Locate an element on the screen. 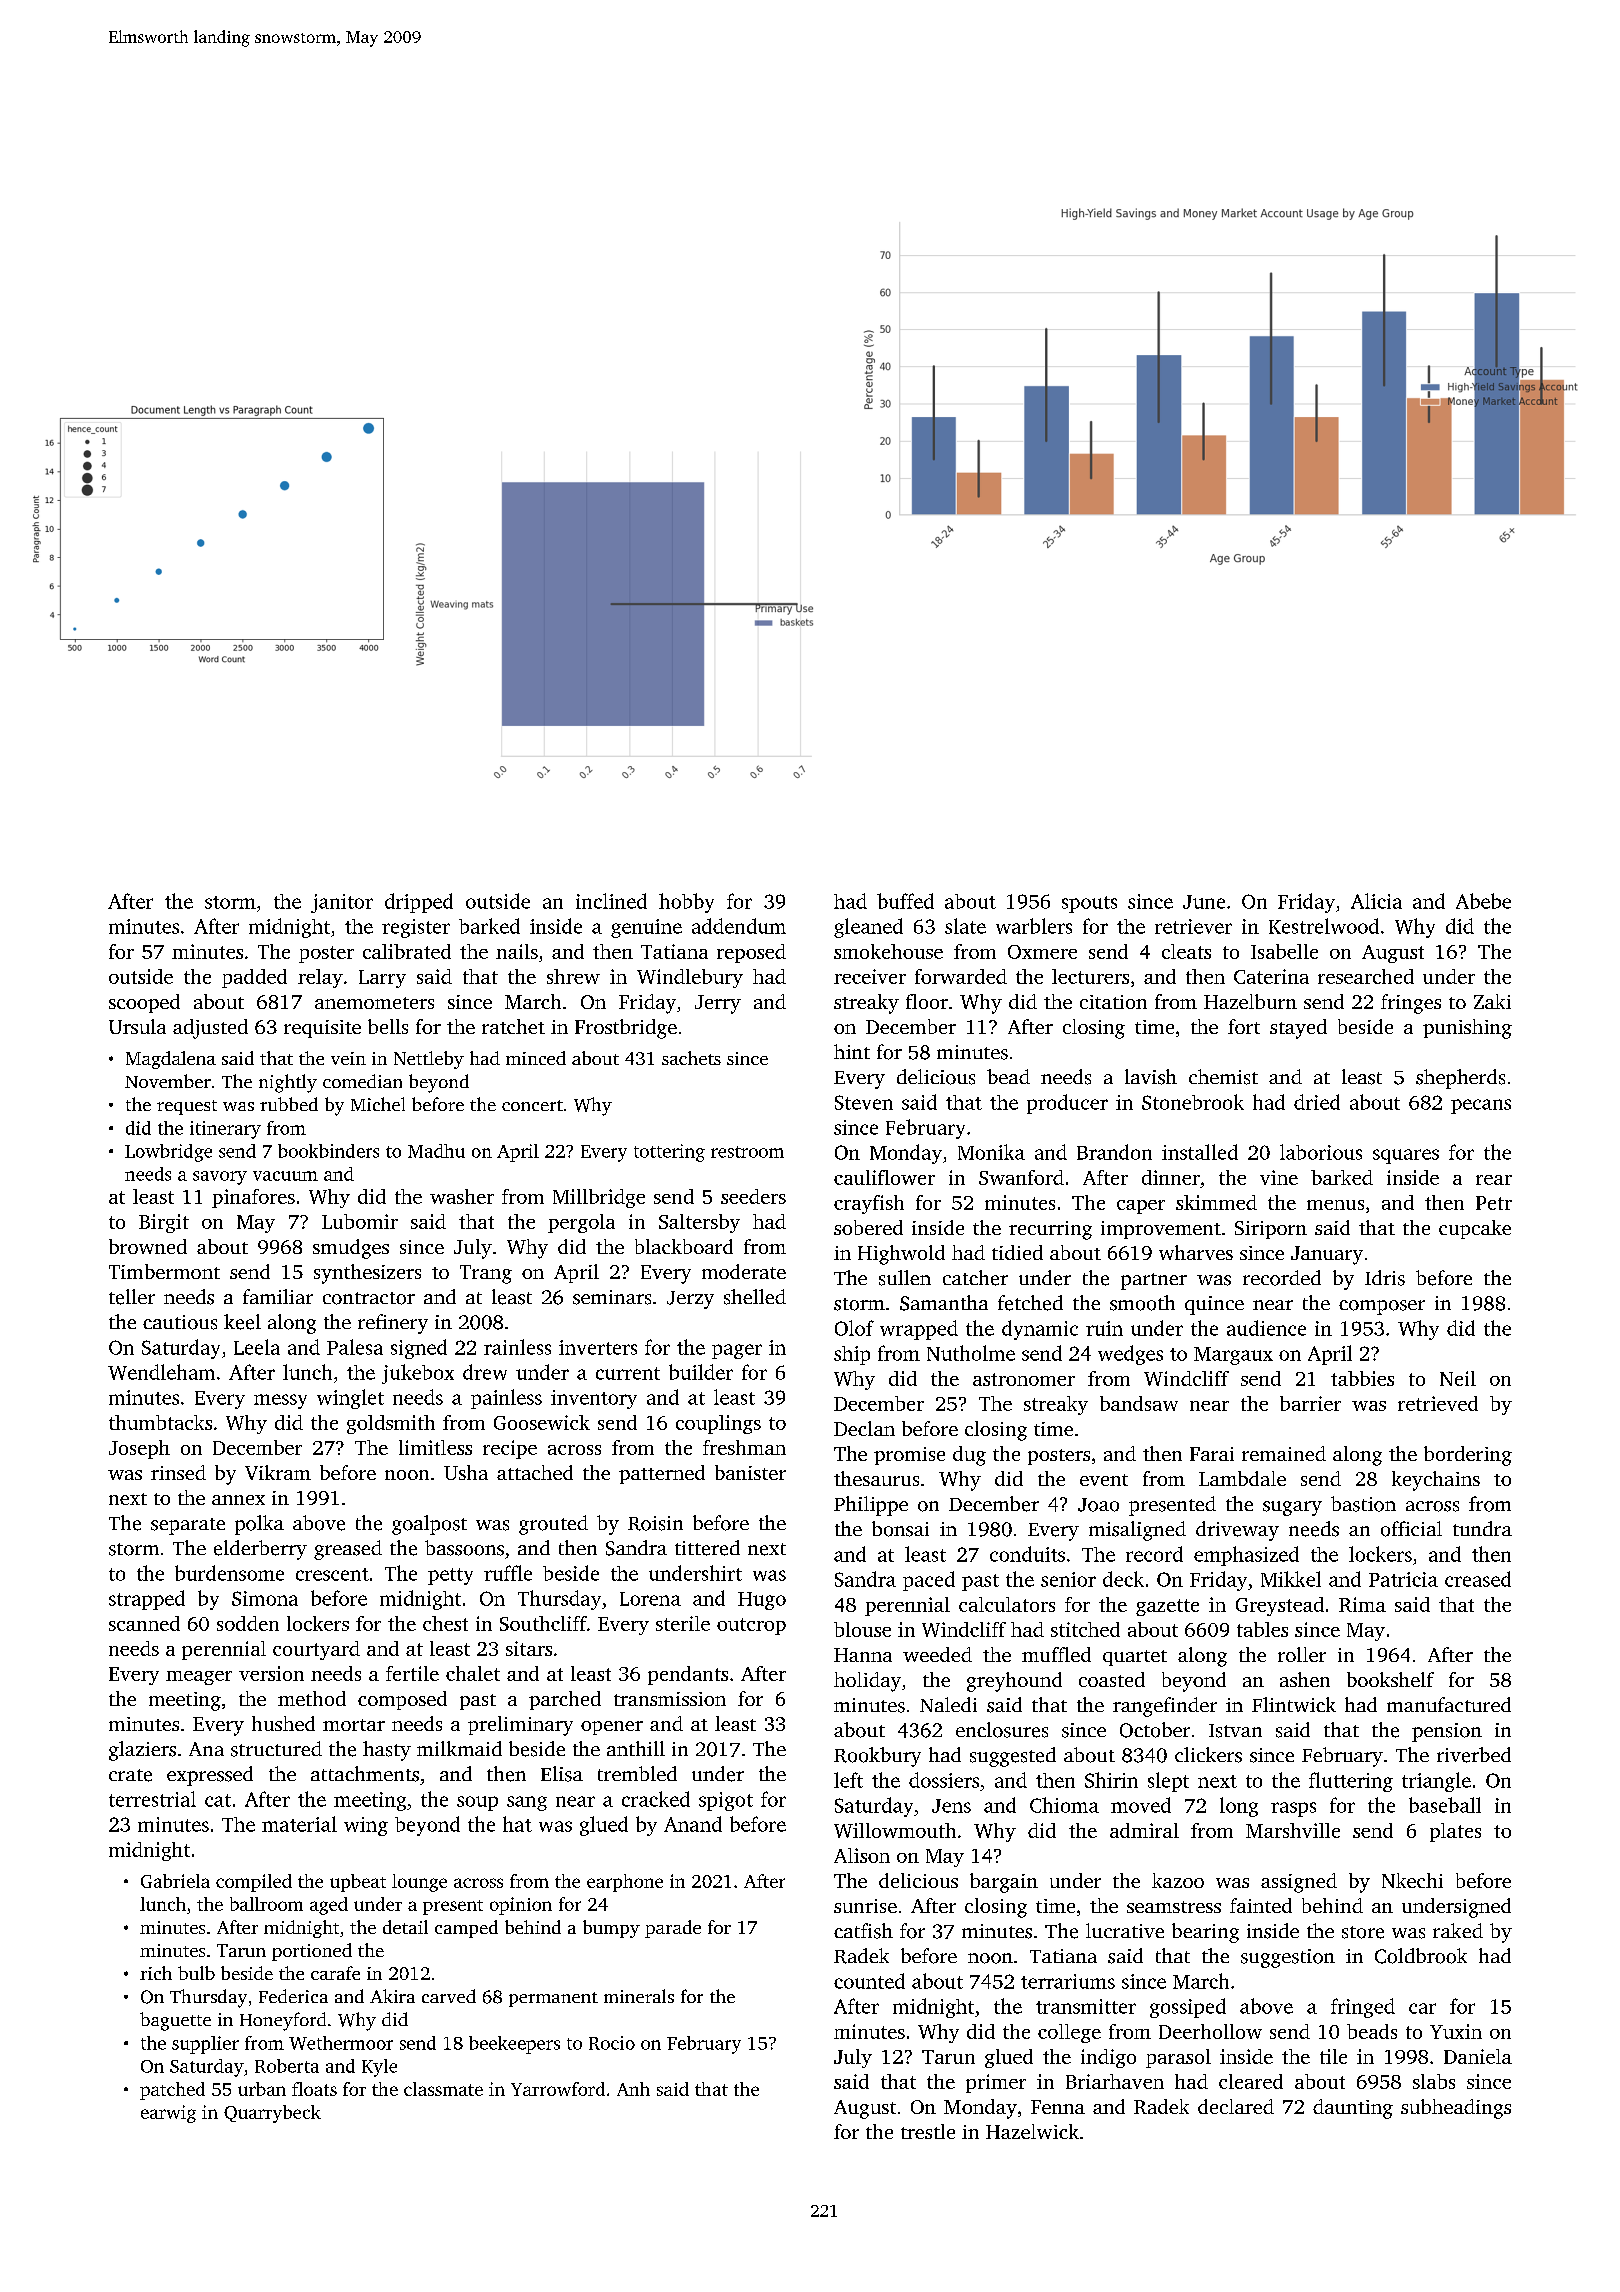  blackboard is located at coordinates (684, 1246).
